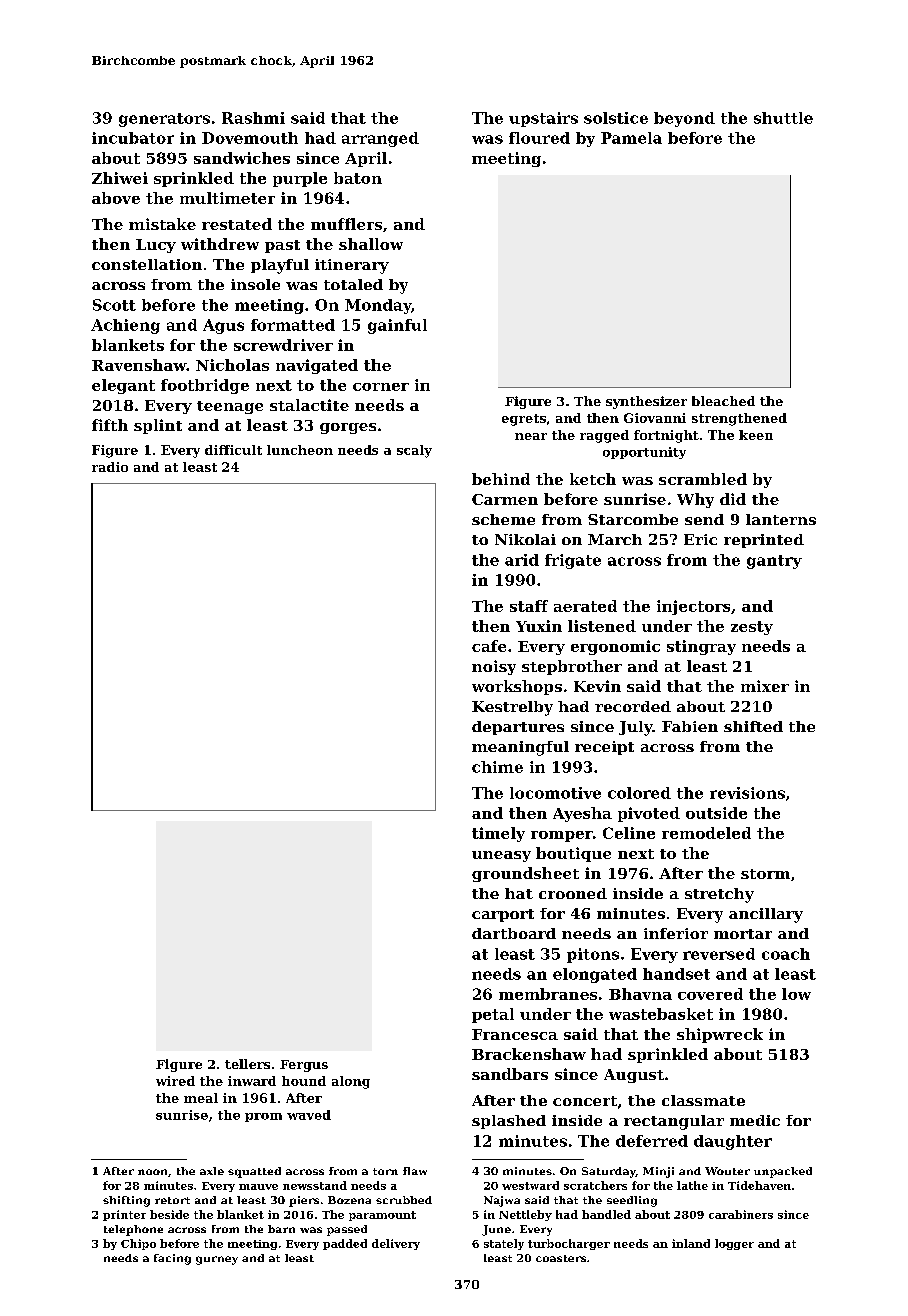 The height and width of the document is (1316, 908). I want to click on generators, so click(164, 120).
